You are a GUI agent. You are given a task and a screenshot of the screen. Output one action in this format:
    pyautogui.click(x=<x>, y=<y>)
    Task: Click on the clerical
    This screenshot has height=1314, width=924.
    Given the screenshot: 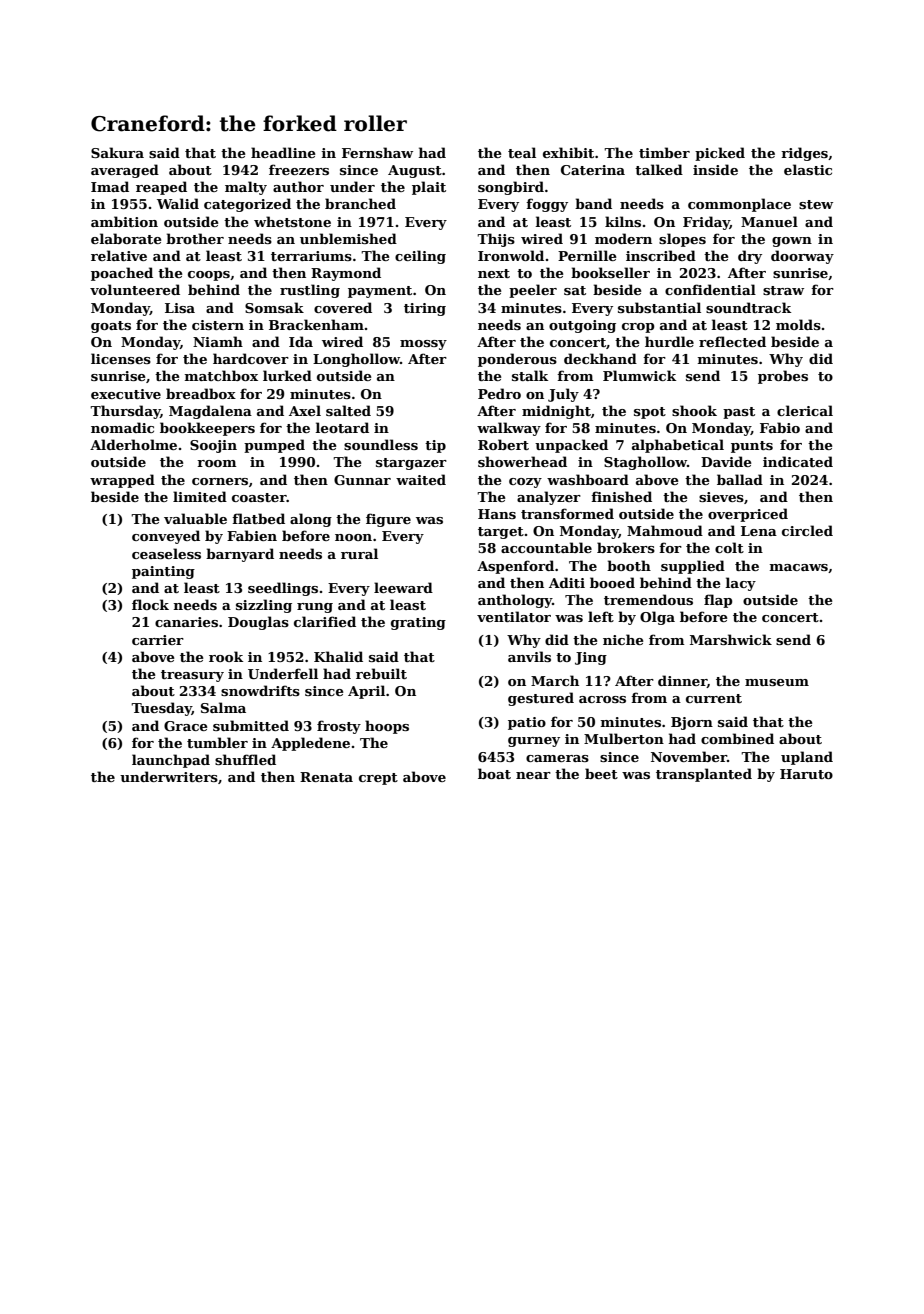 What is the action you would take?
    pyautogui.click(x=805, y=410)
